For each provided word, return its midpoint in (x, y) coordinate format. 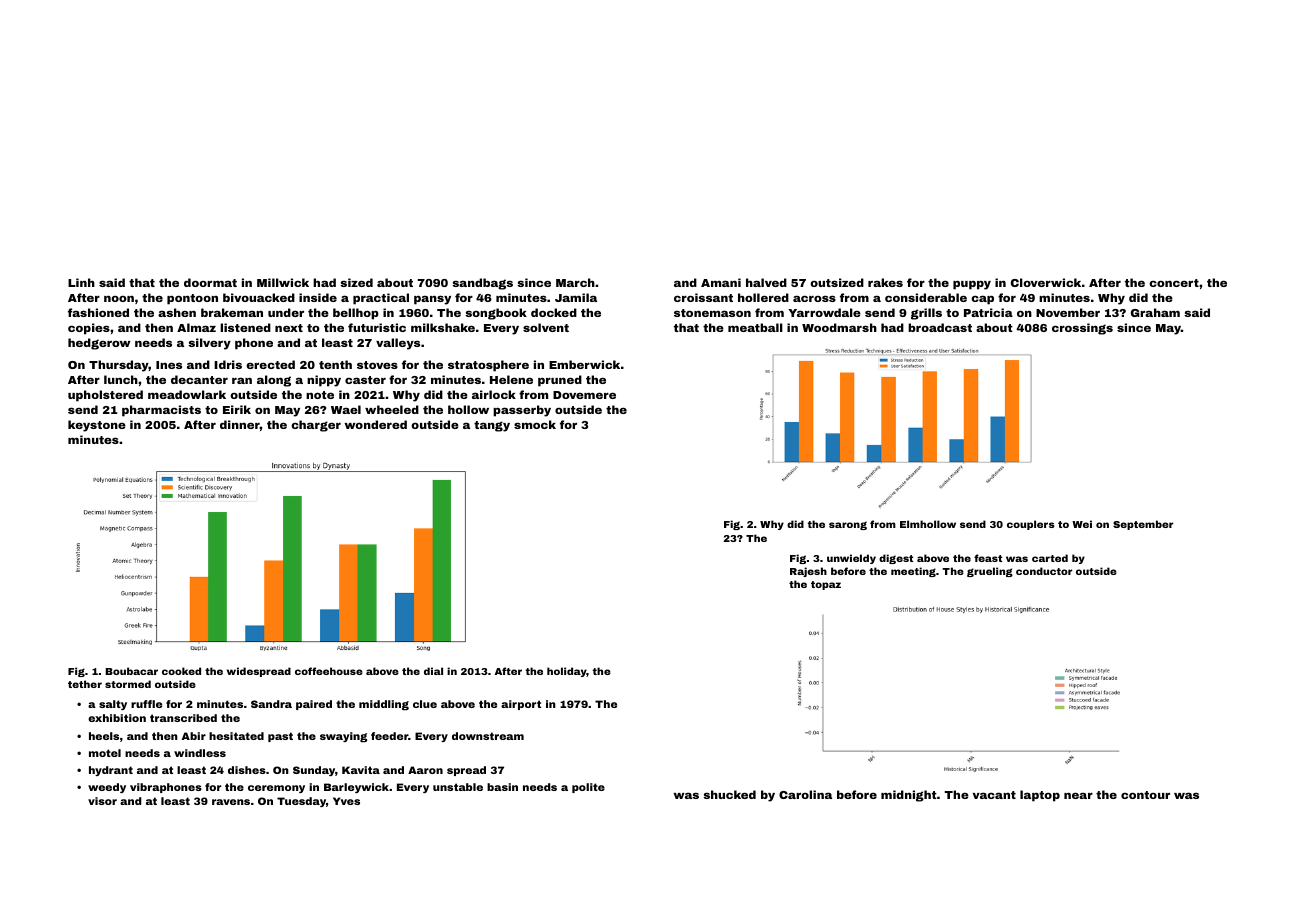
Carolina (805, 794)
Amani (721, 282)
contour (1145, 795)
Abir (194, 736)
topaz (826, 585)
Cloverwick (1046, 282)
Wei (1082, 524)
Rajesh (808, 572)
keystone (97, 426)
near (1078, 795)
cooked (181, 671)
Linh (81, 282)
